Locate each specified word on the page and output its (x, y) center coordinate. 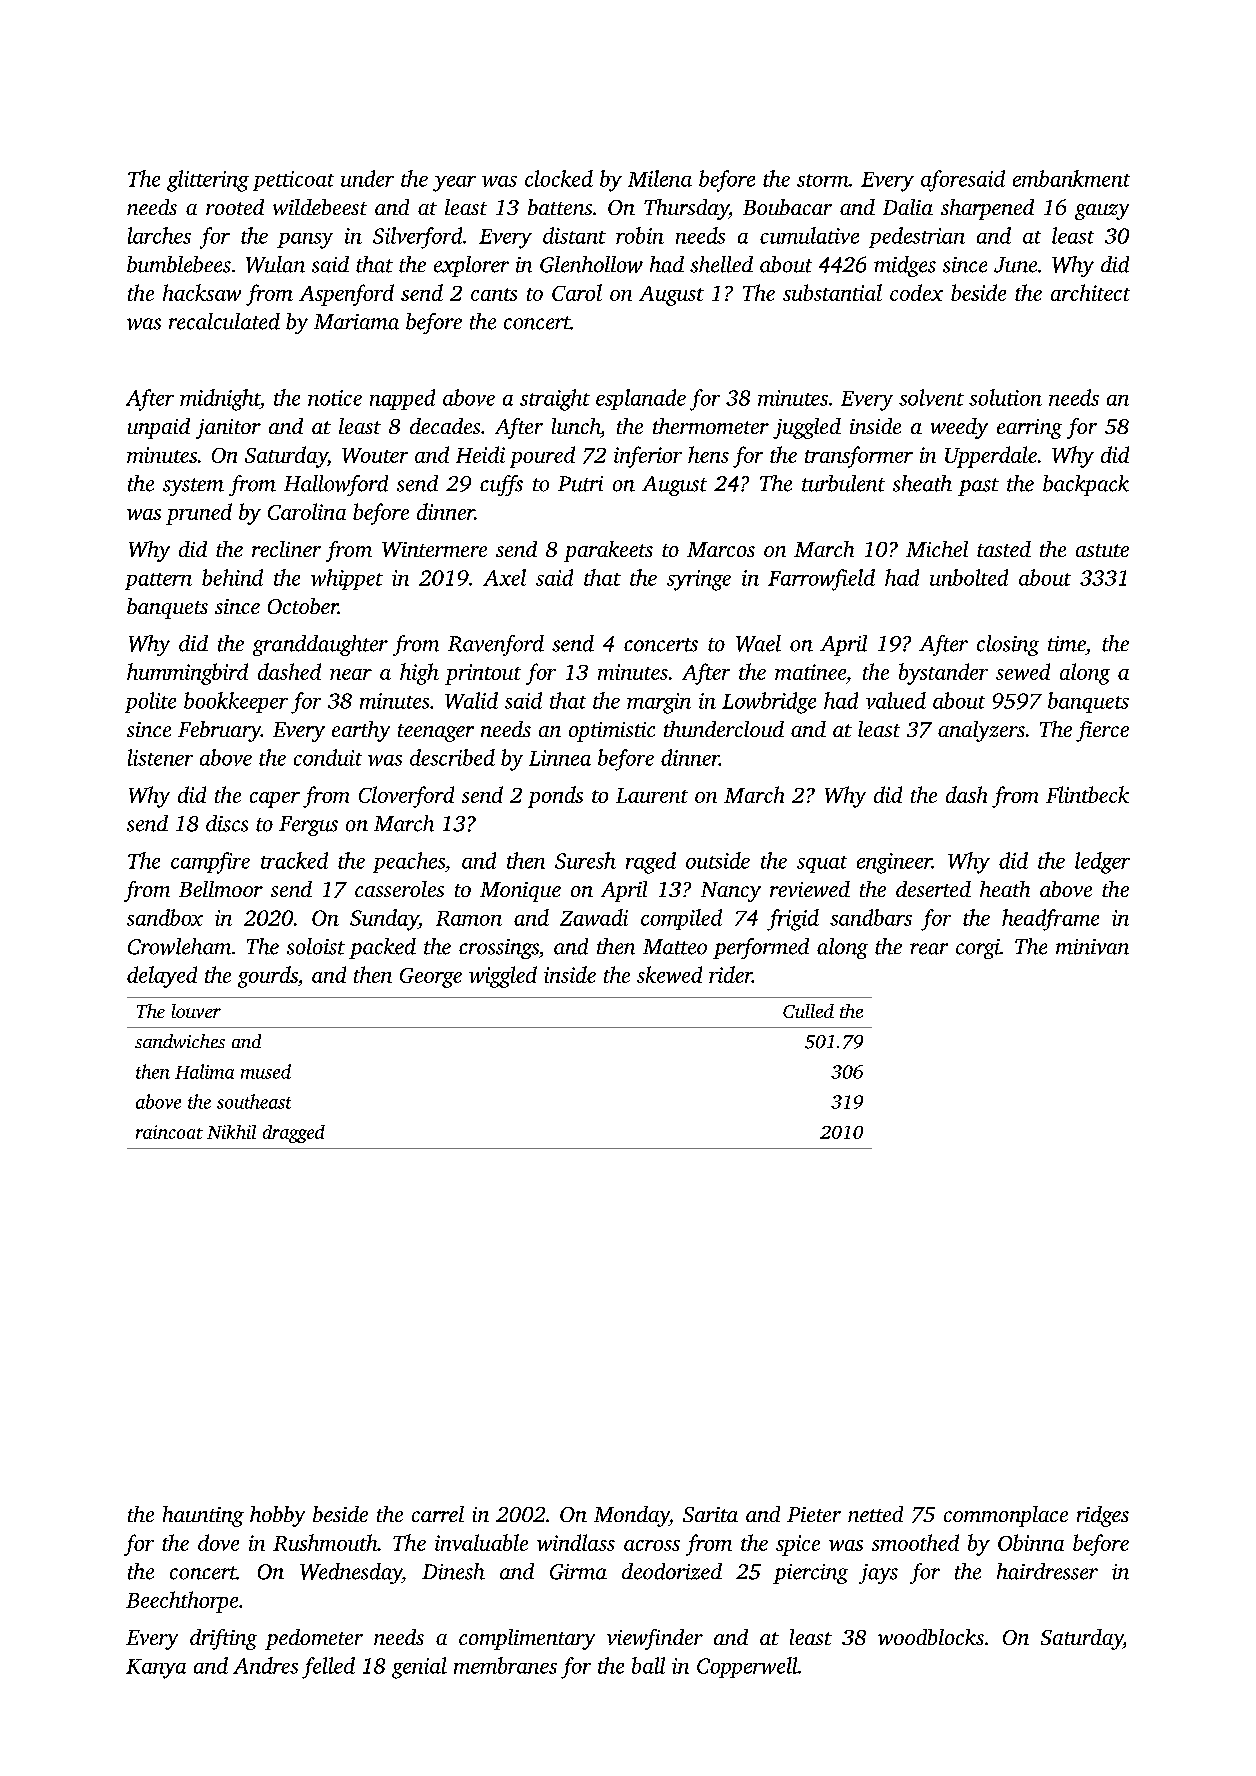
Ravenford (496, 645)
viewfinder (655, 1639)
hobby (277, 1516)
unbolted (969, 577)
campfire (210, 863)
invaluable (481, 1542)
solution (1005, 397)
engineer (894, 863)
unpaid (159, 428)
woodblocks (931, 1637)
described (452, 757)
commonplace (1006, 1516)
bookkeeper (236, 702)
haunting (203, 1516)
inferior (648, 457)
